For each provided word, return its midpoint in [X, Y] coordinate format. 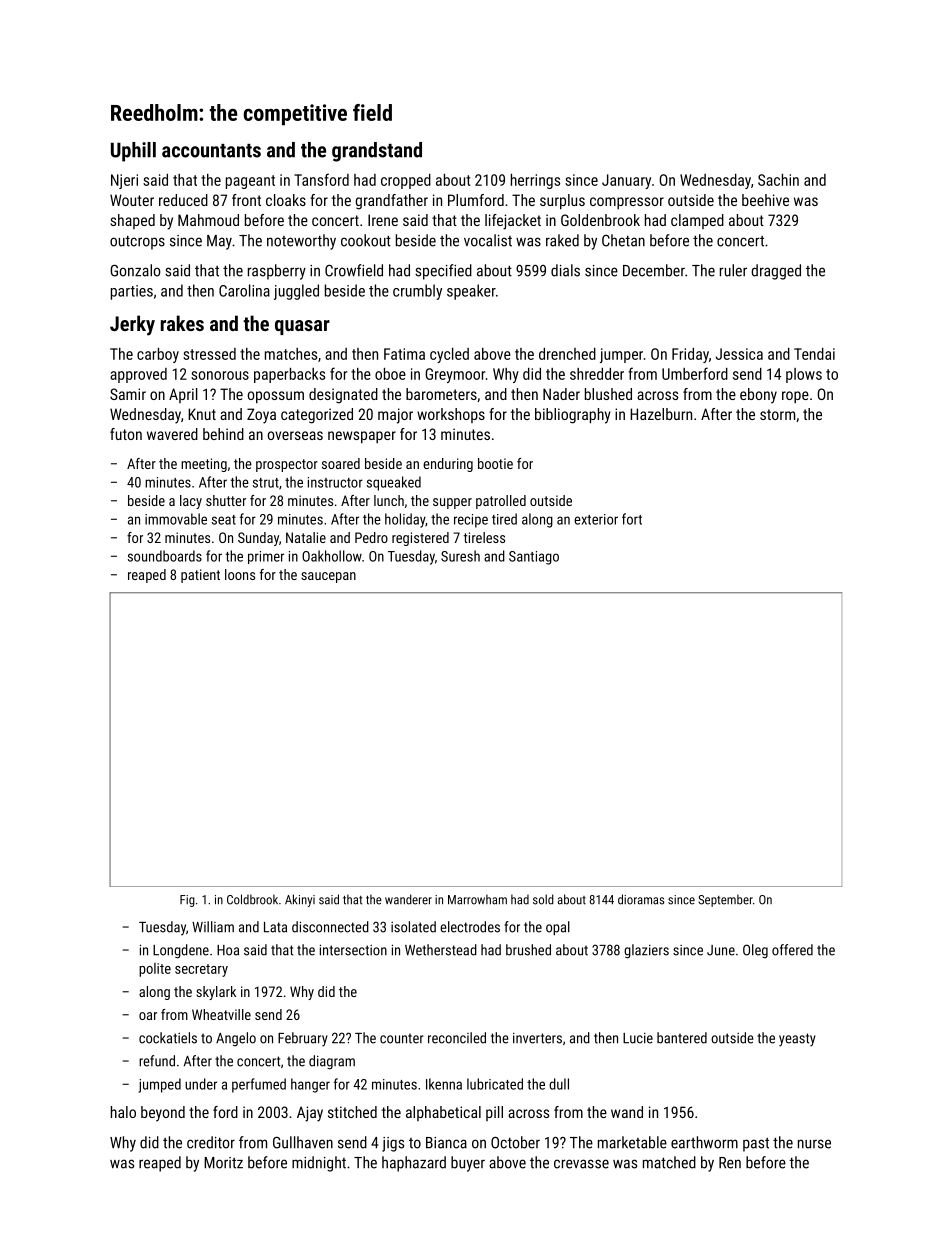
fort [632, 519]
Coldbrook [252, 899]
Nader [561, 394]
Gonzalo [135, 270]
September [725, 900]
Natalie [306, 537]
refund [157, 1061]
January [626, 181]
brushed [528, 950]
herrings [535, 181]
